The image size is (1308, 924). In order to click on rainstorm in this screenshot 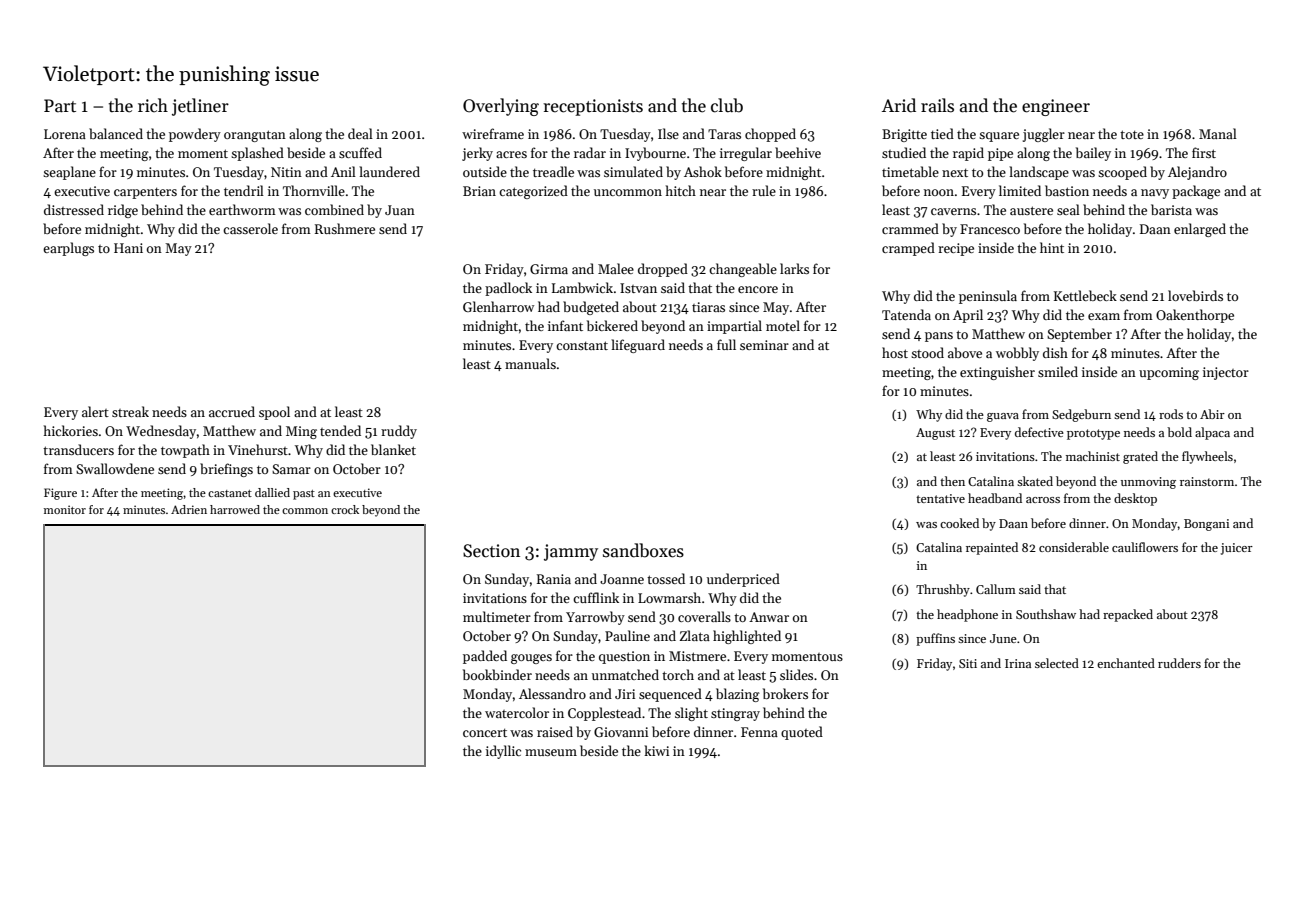, I will do `click(1207, 481)`.
